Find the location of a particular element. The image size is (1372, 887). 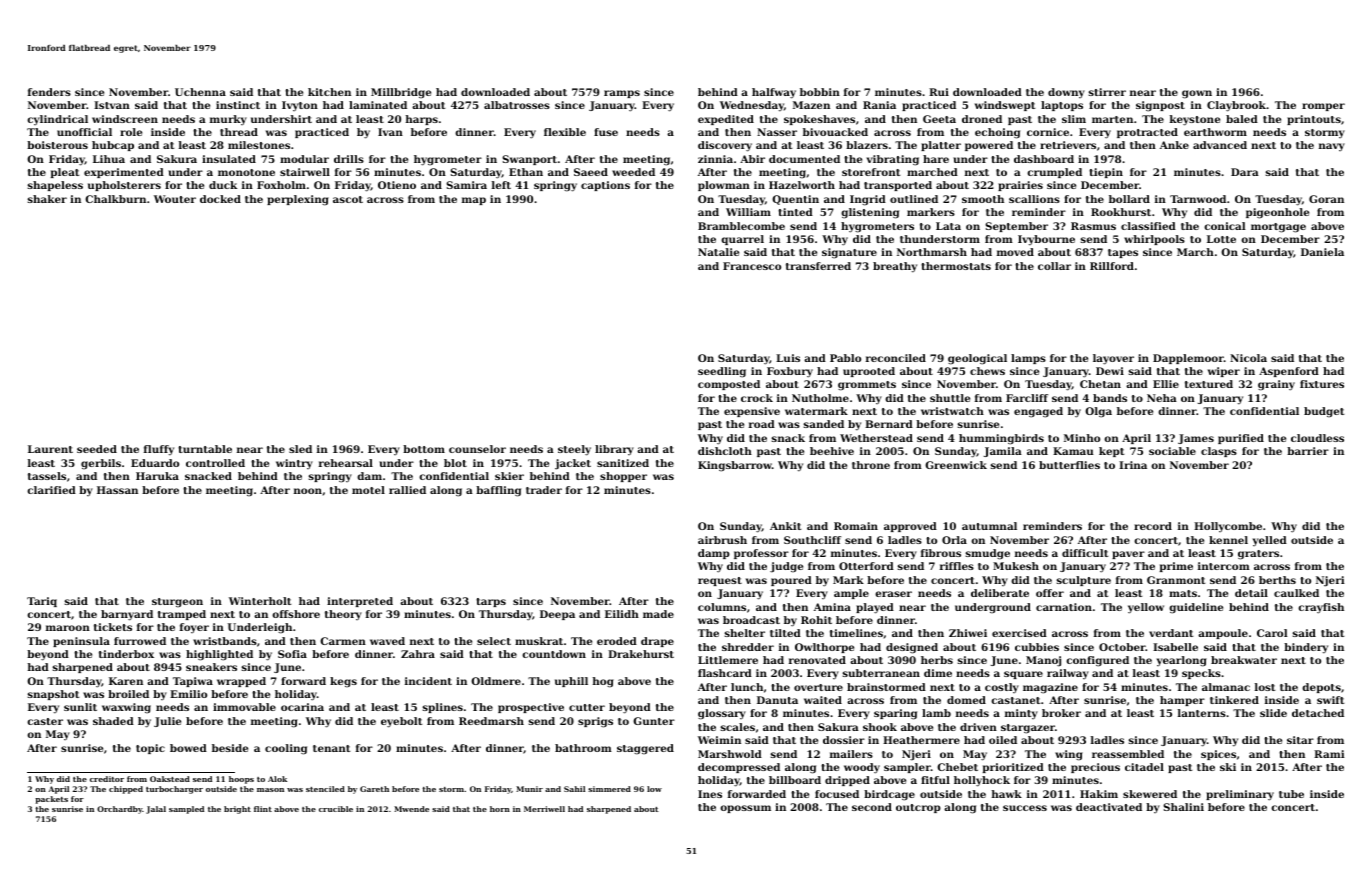

Rasmus is located at coordinates (1093, 226).
